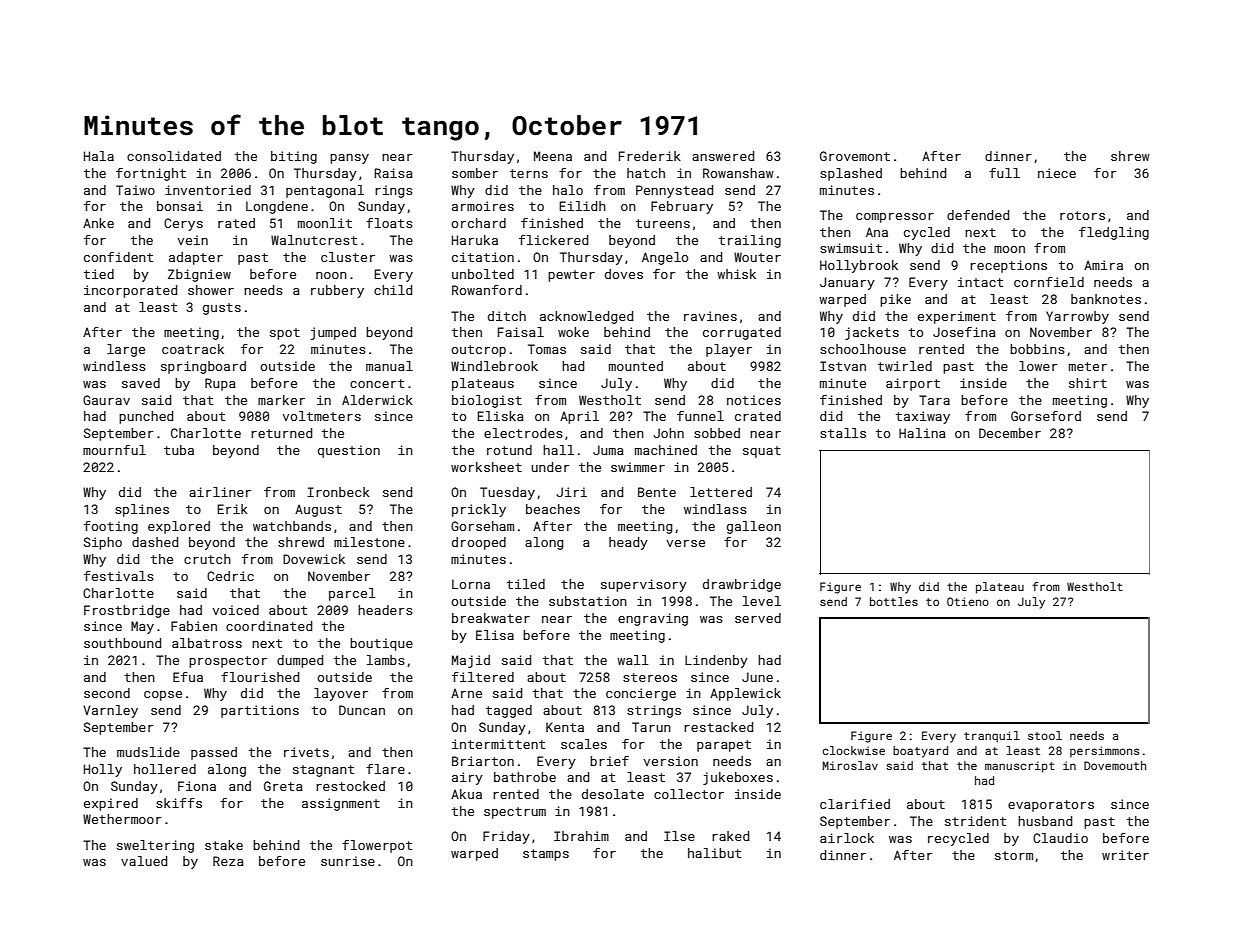 The width and height of the document is (1233, 952). What do you see at coordinates (851, 248) in the document?
I see `swimsuit` at bounding box center [851, 248].
